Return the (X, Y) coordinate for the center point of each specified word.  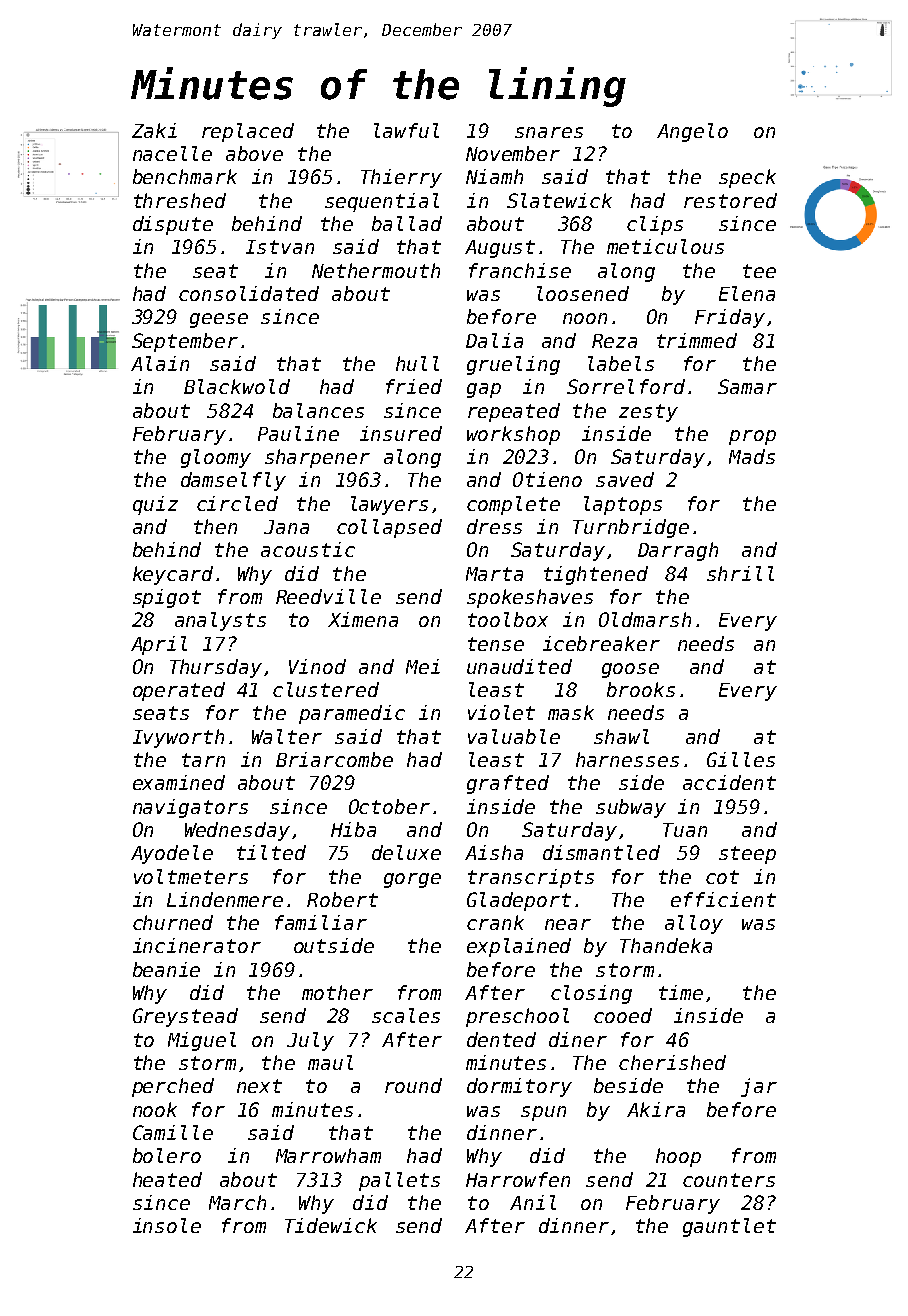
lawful (406, 130)
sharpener (317, 458)
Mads (752, 456)
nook (155, 1109)
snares (549, 132)
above (254, 153)
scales (406, 1015)
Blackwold (237, 386)
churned (173, 922)
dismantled (601, 852)
